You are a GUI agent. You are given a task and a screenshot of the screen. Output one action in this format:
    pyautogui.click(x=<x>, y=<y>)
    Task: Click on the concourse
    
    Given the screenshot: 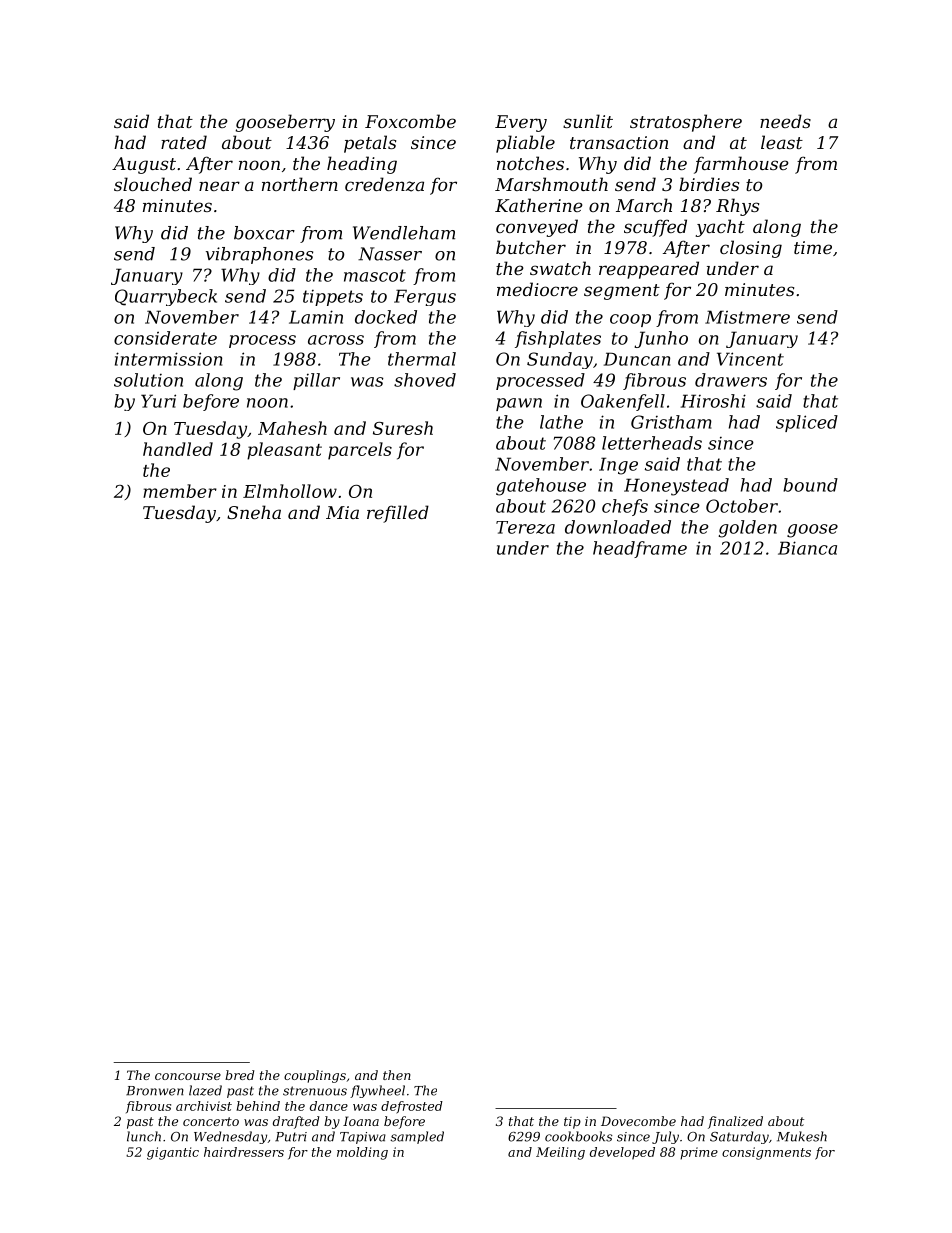 What is the action you would take?
    pyautogui.click(x=188, y=1076)
